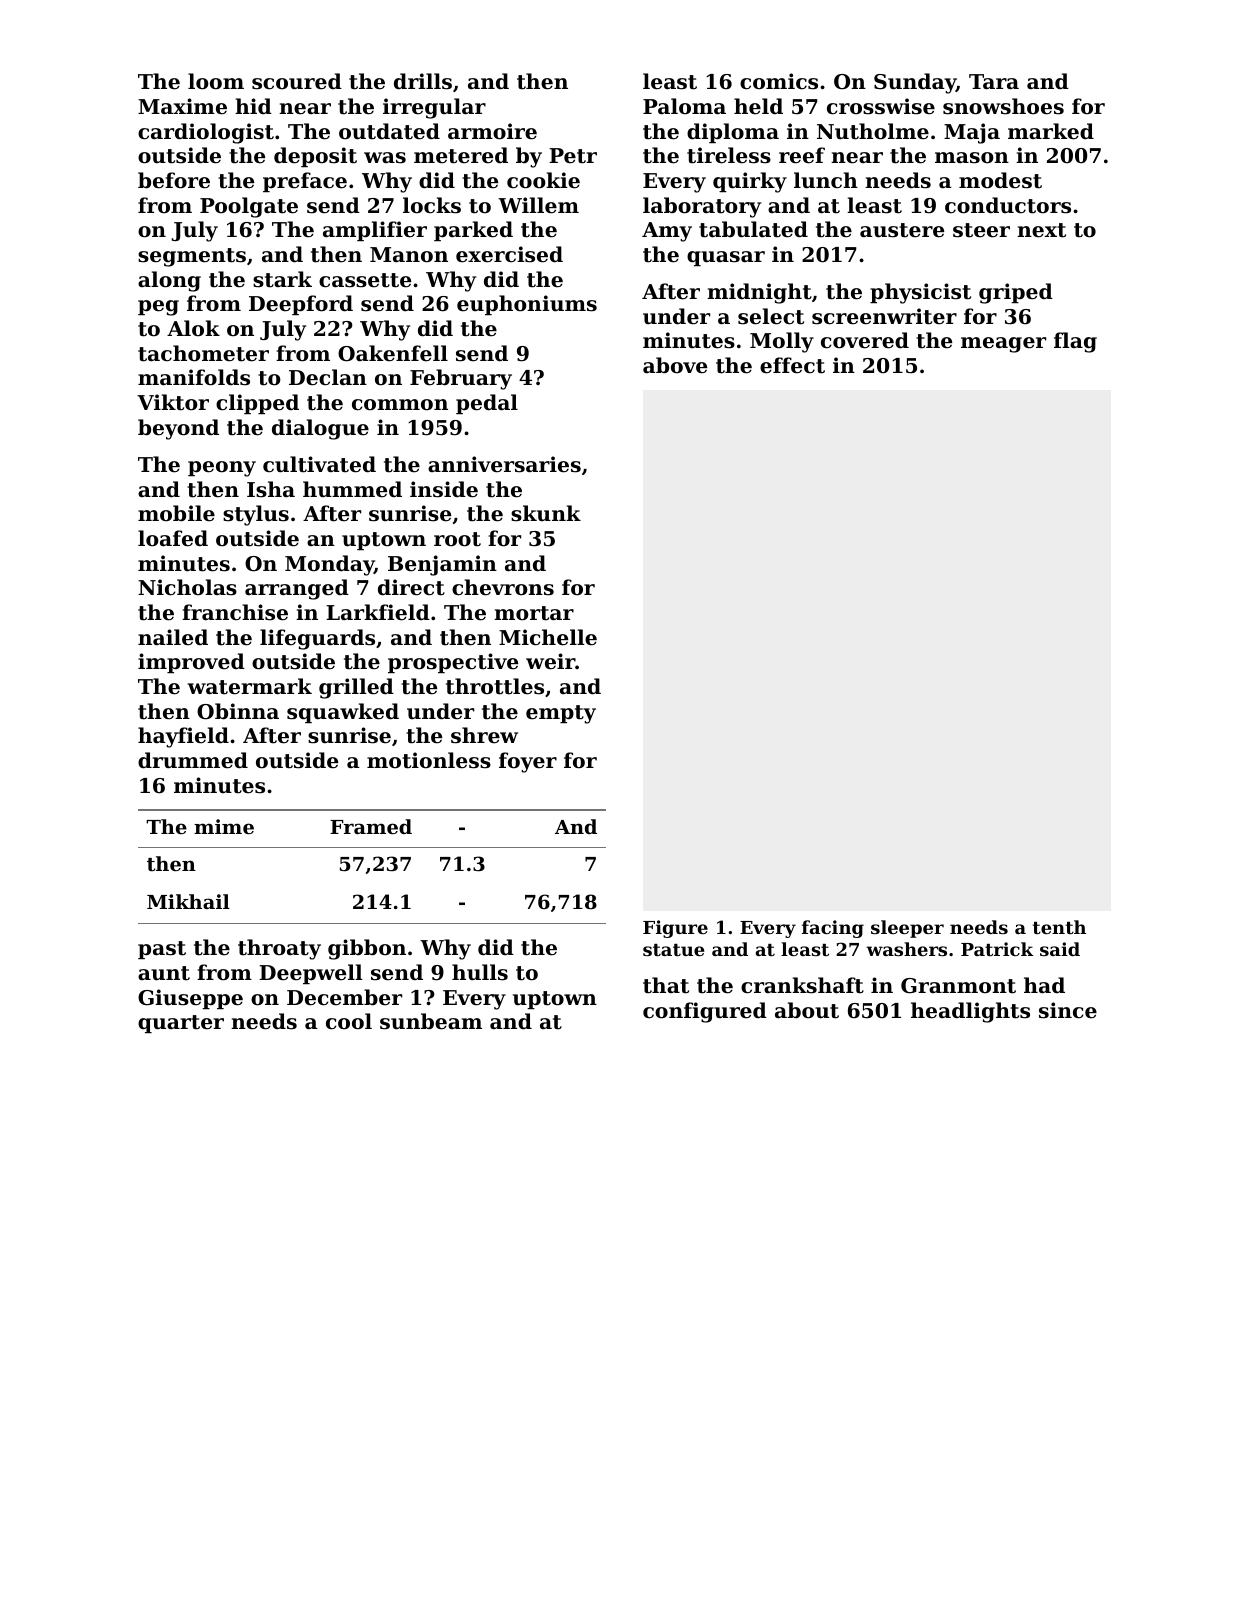 The width and height of the screenshot is (1249, 1616). What do you see at coordinates (792, 365) in the screenshot?
I see `effect` at bounding box center [792, 365].
